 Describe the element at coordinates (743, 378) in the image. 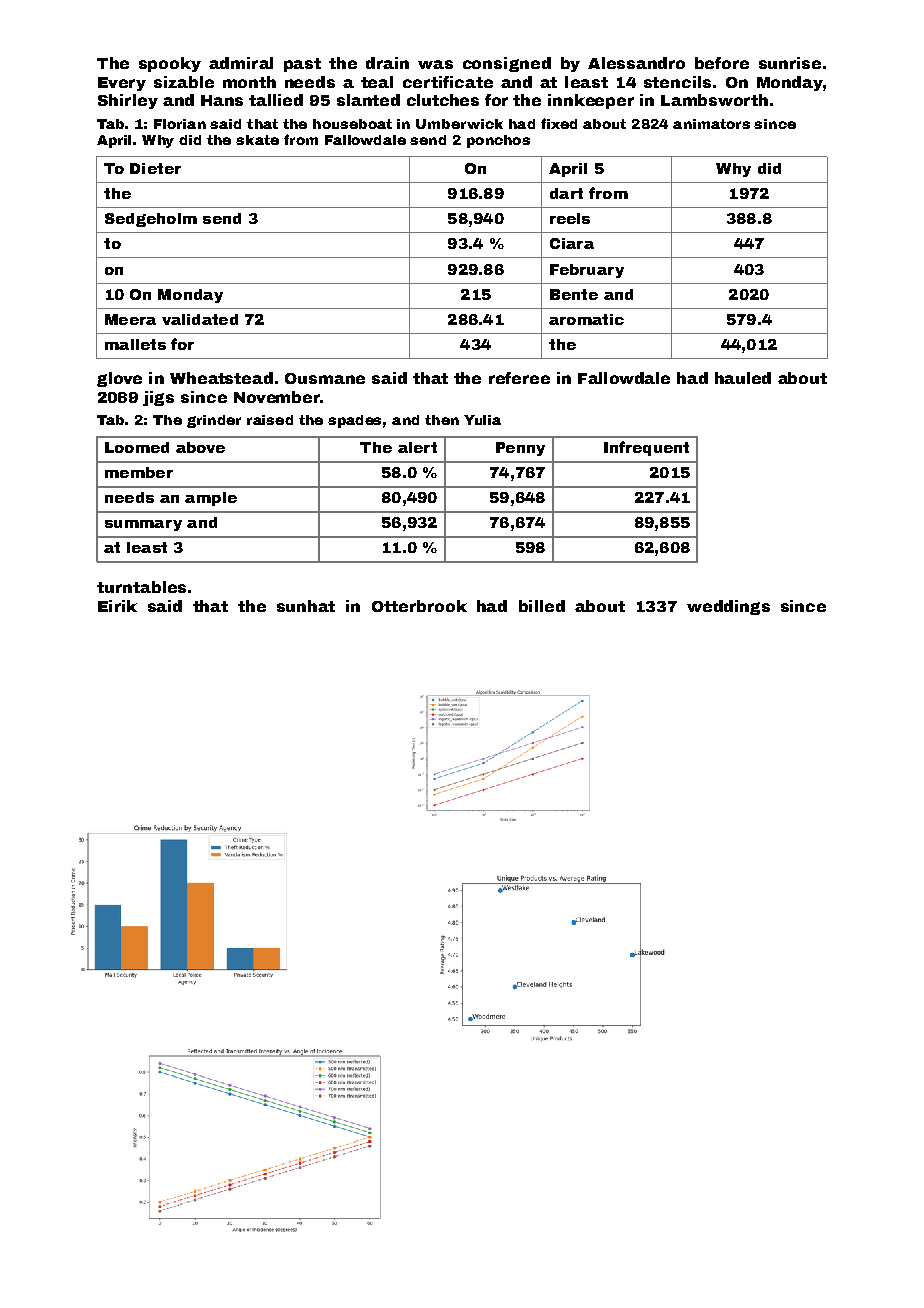

I see `hauled` at that location.
